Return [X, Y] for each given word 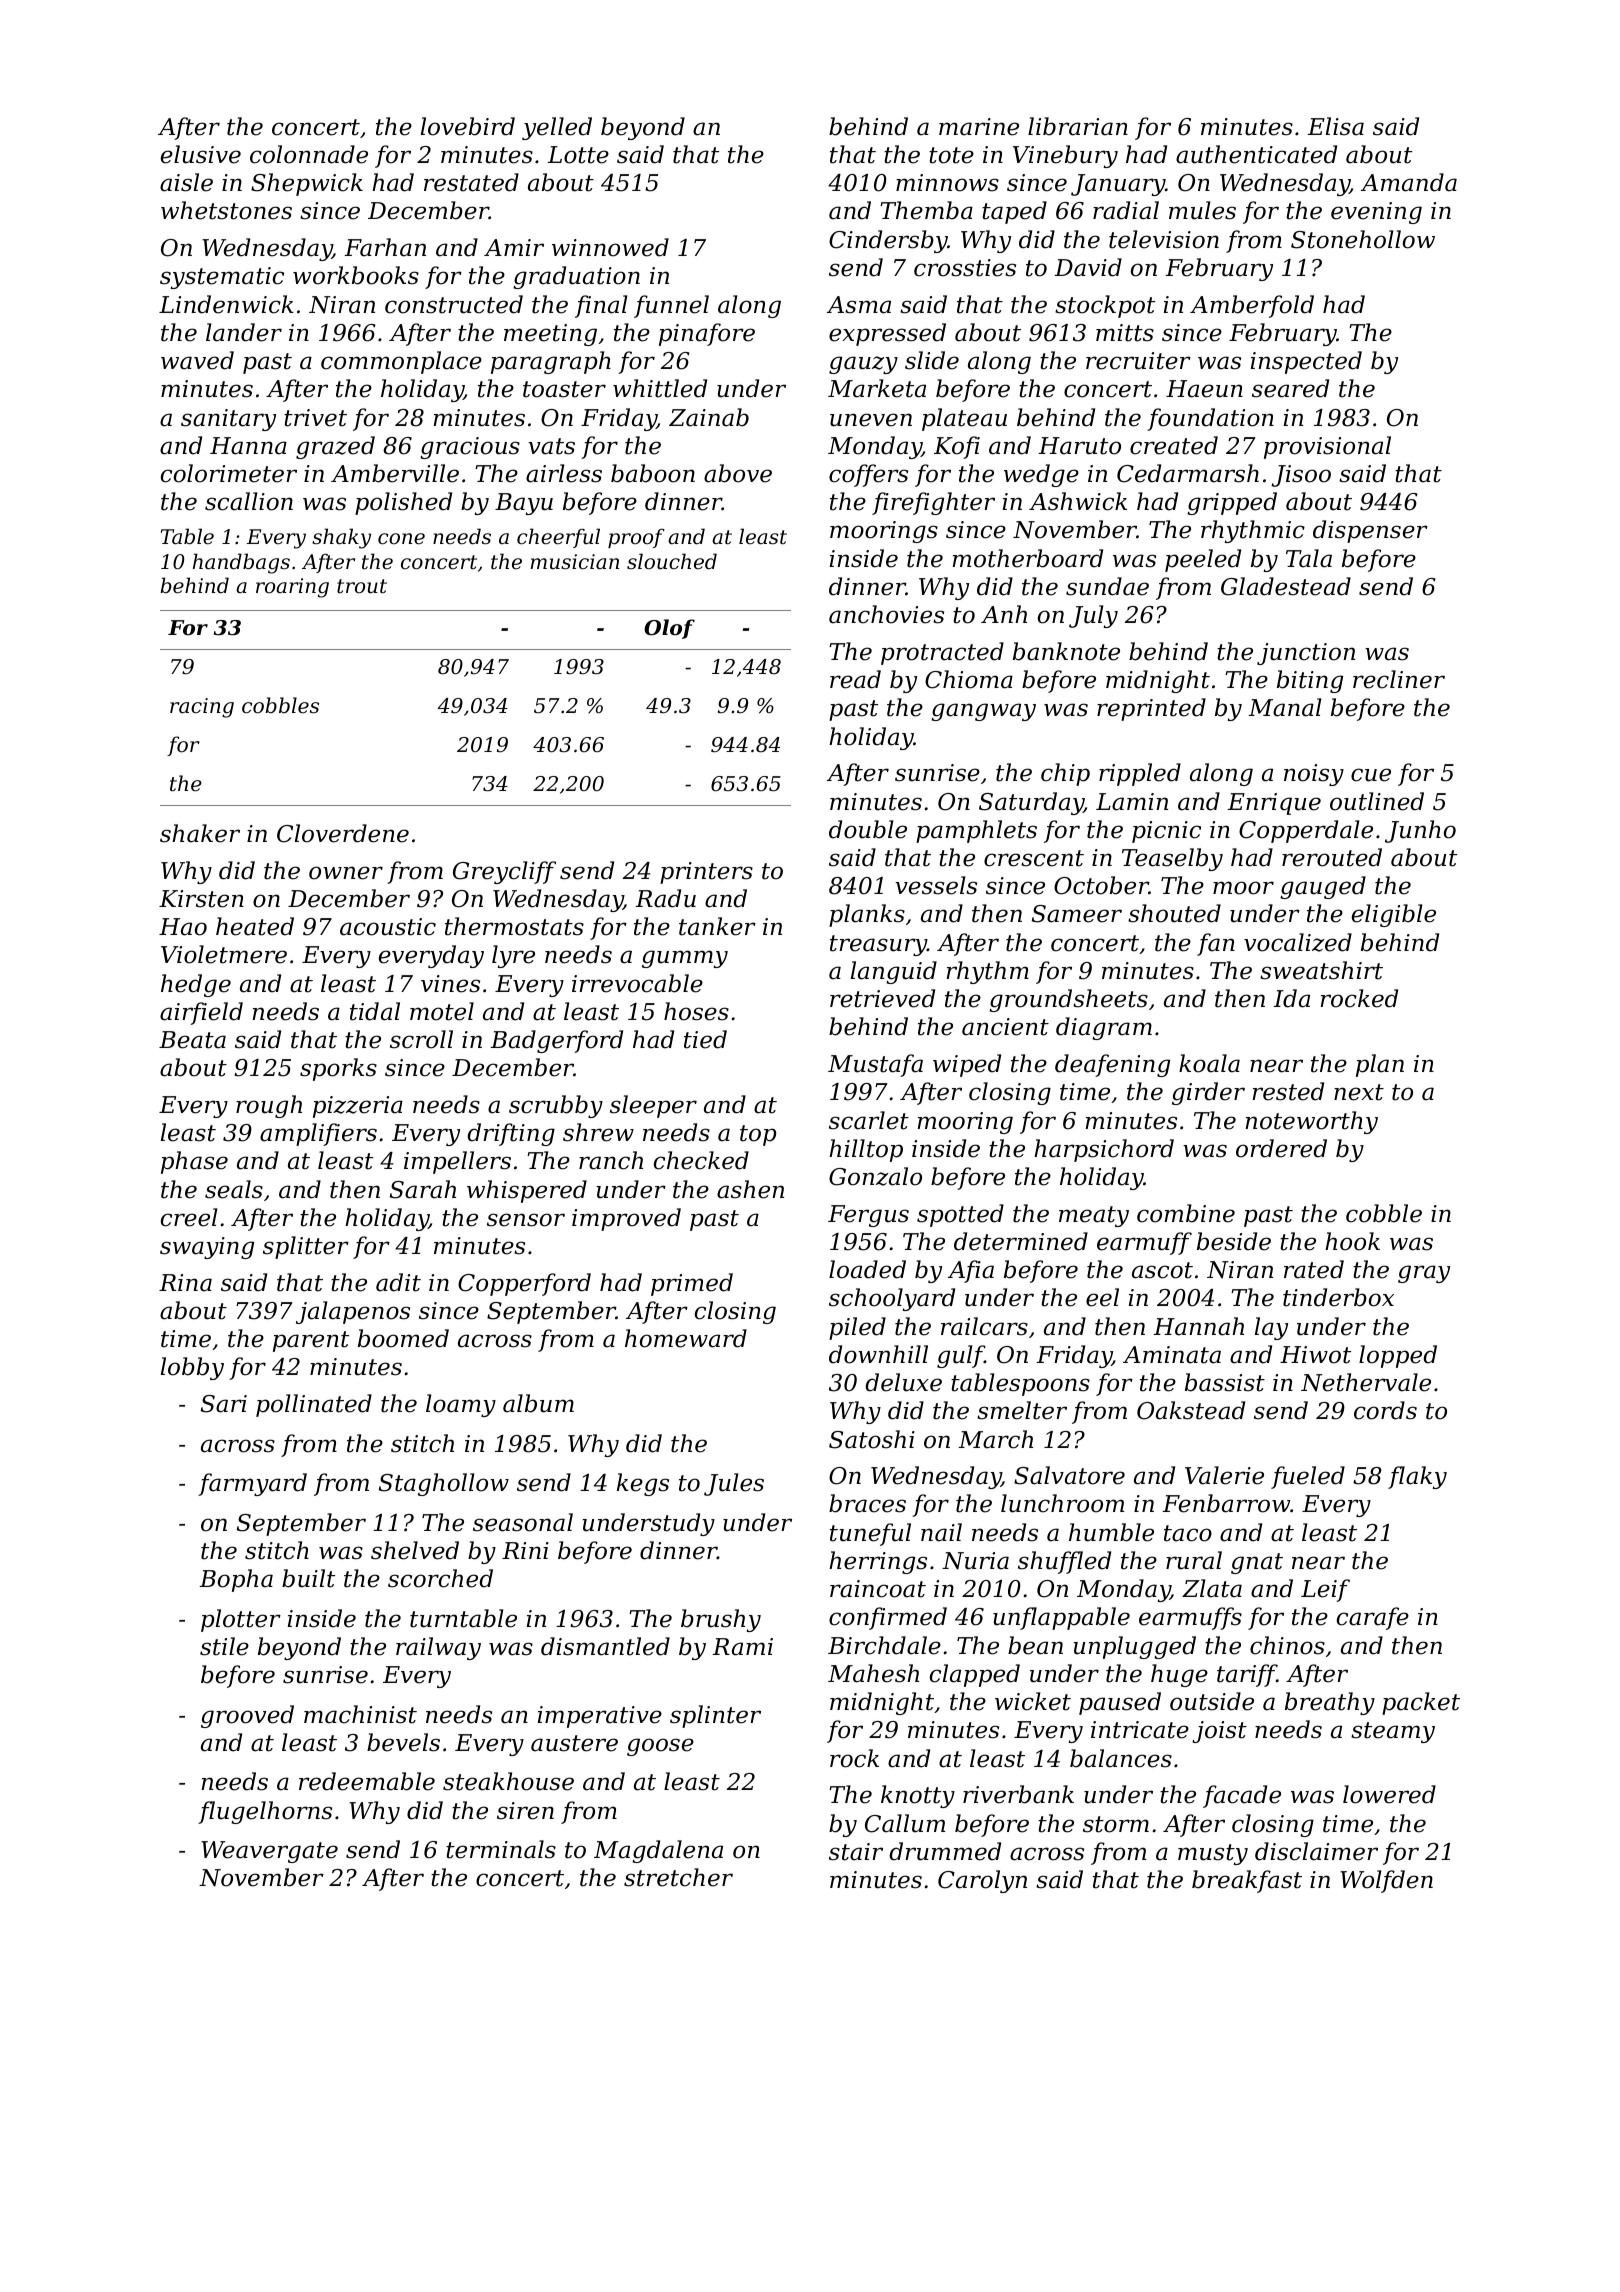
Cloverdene [343, 833]
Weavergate [269, 1852]
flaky [1417, 1477]
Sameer [1077, 914]
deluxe [903, 1382]
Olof [669, 629]
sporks [338, 1069]
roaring [292, 588]
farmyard [252, 1484]
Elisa [1335, 126]
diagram [1104, 1028]
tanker [717, 926]
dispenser [1370, 531]
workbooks [356, 275]
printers [706, 873]
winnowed [610, 247]
